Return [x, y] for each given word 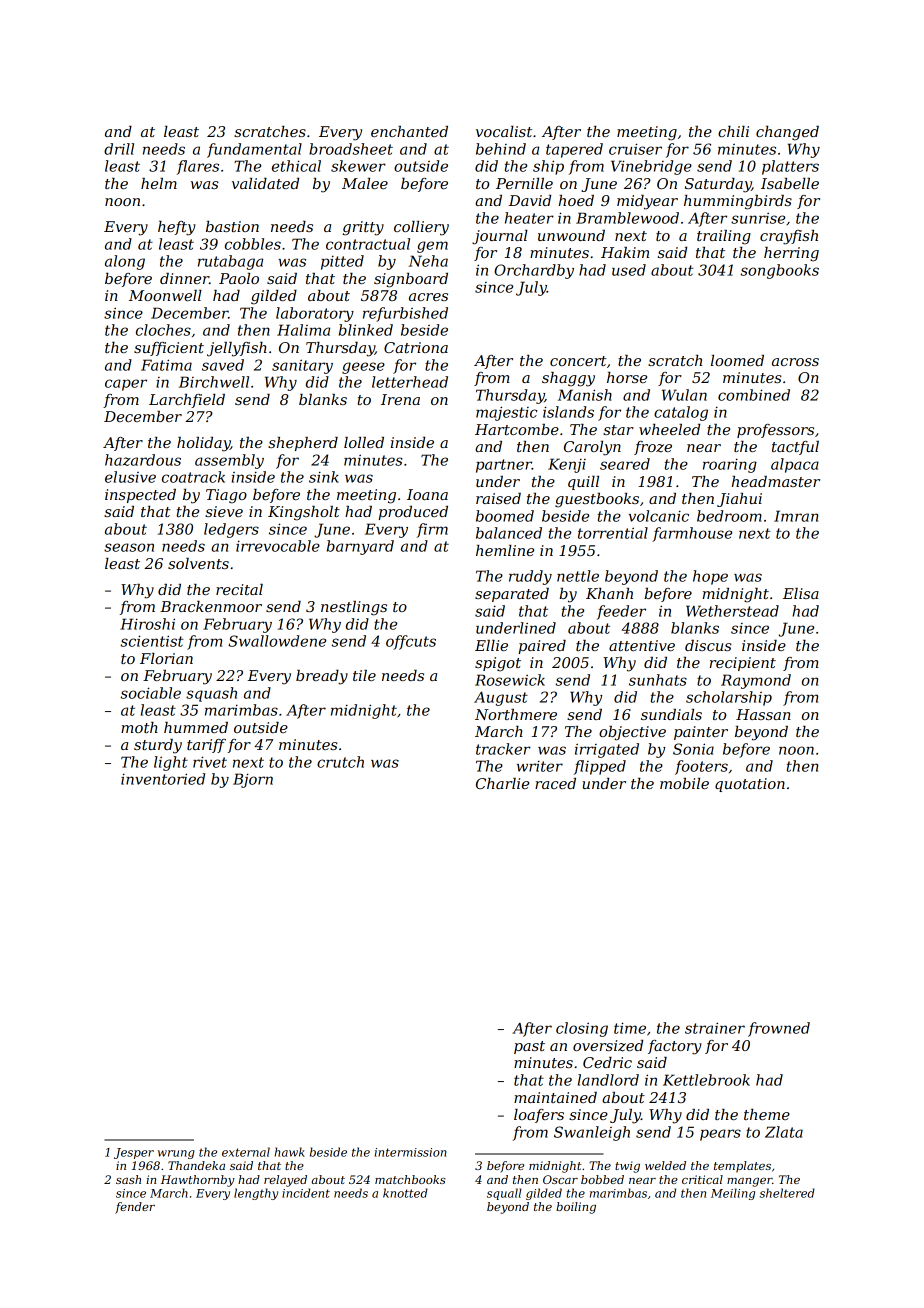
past [529, 1047]
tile [364, 675]
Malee [365, 183]
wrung [176, 1154]
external [246, 1152]
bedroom [729, 516]
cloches [163, 330]
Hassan [763, 714]
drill [119, 149]
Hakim [625, 252]
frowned [779, 1029]
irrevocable [278, 546]
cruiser [635, 149]
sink [324, 477]
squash [211, 694]
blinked [366, 330]
